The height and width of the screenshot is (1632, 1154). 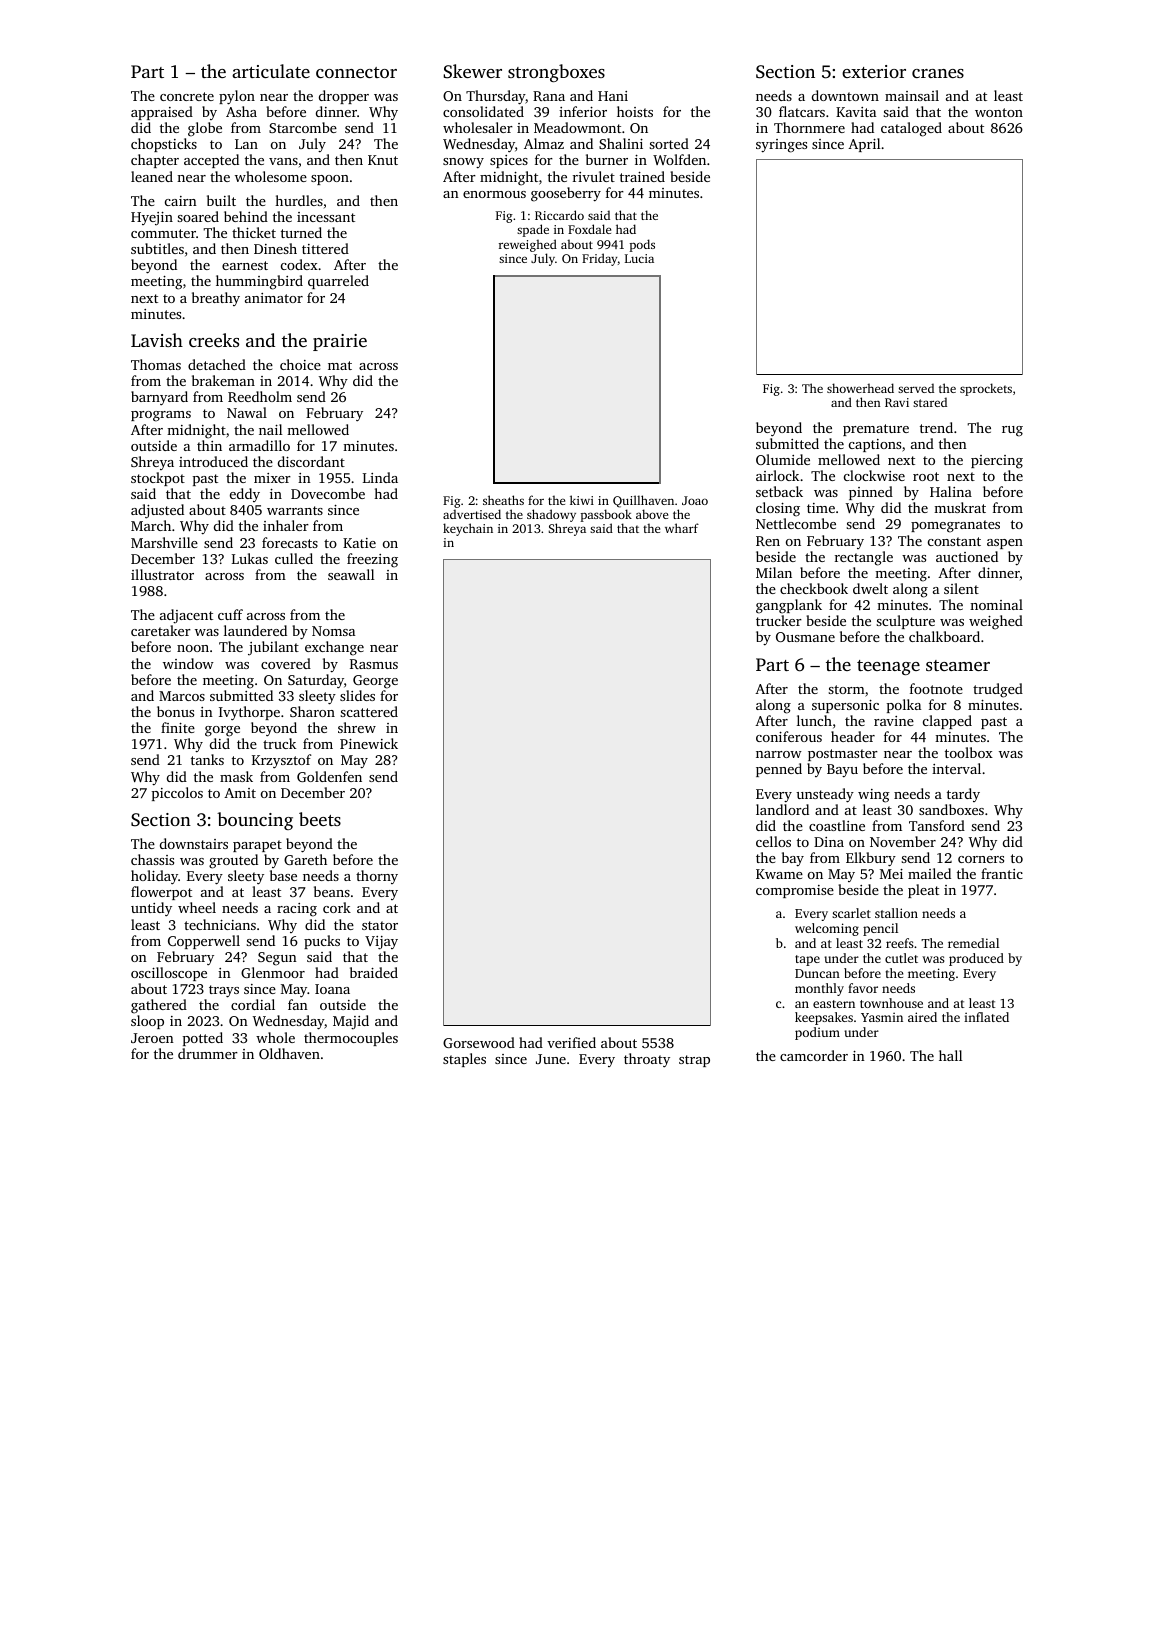 I want to click on wonton, so click(x=999, y=112).
